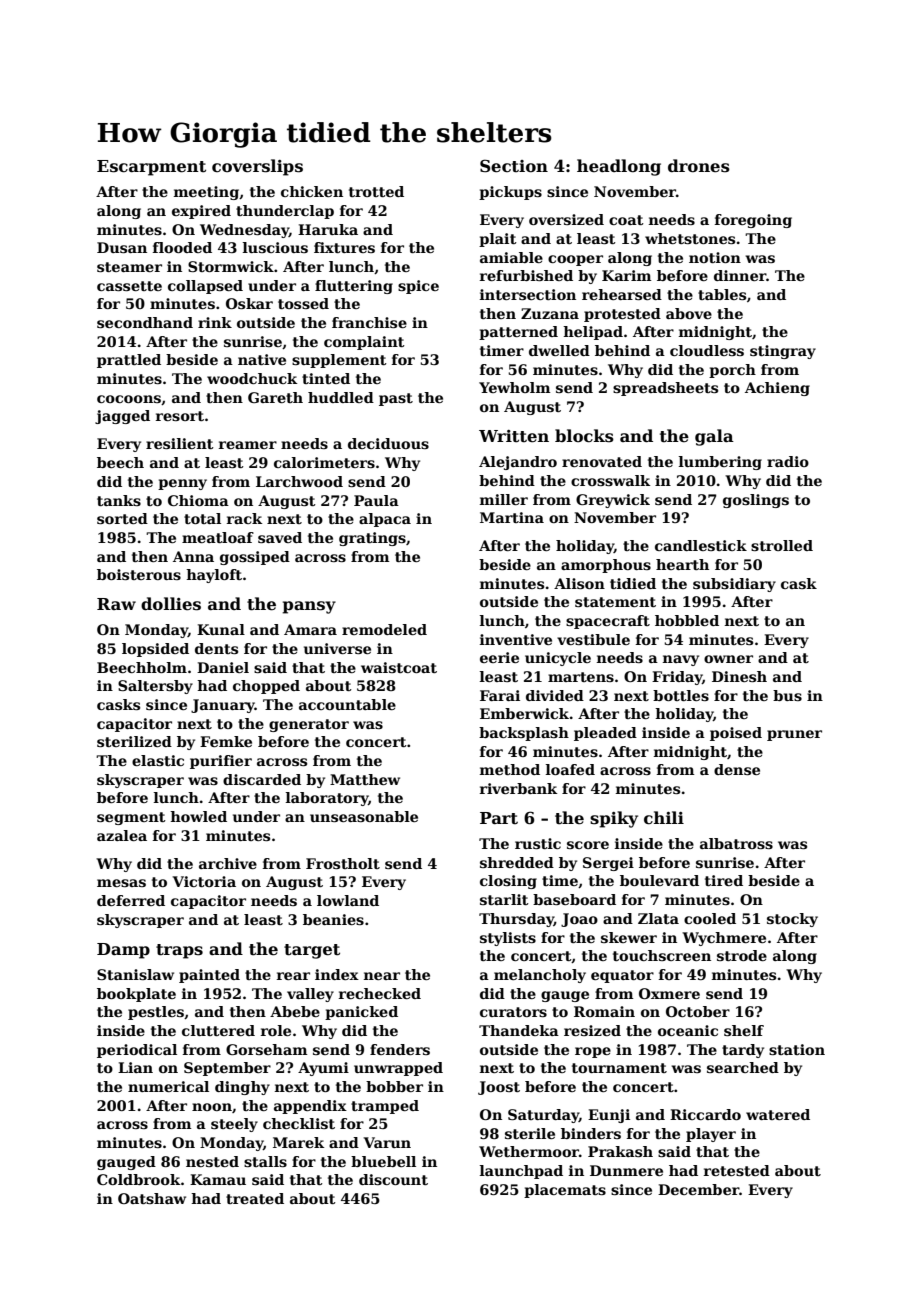 The width and height of the page is (924, 1308). I want to click on remodeled, so click(384, 629).
